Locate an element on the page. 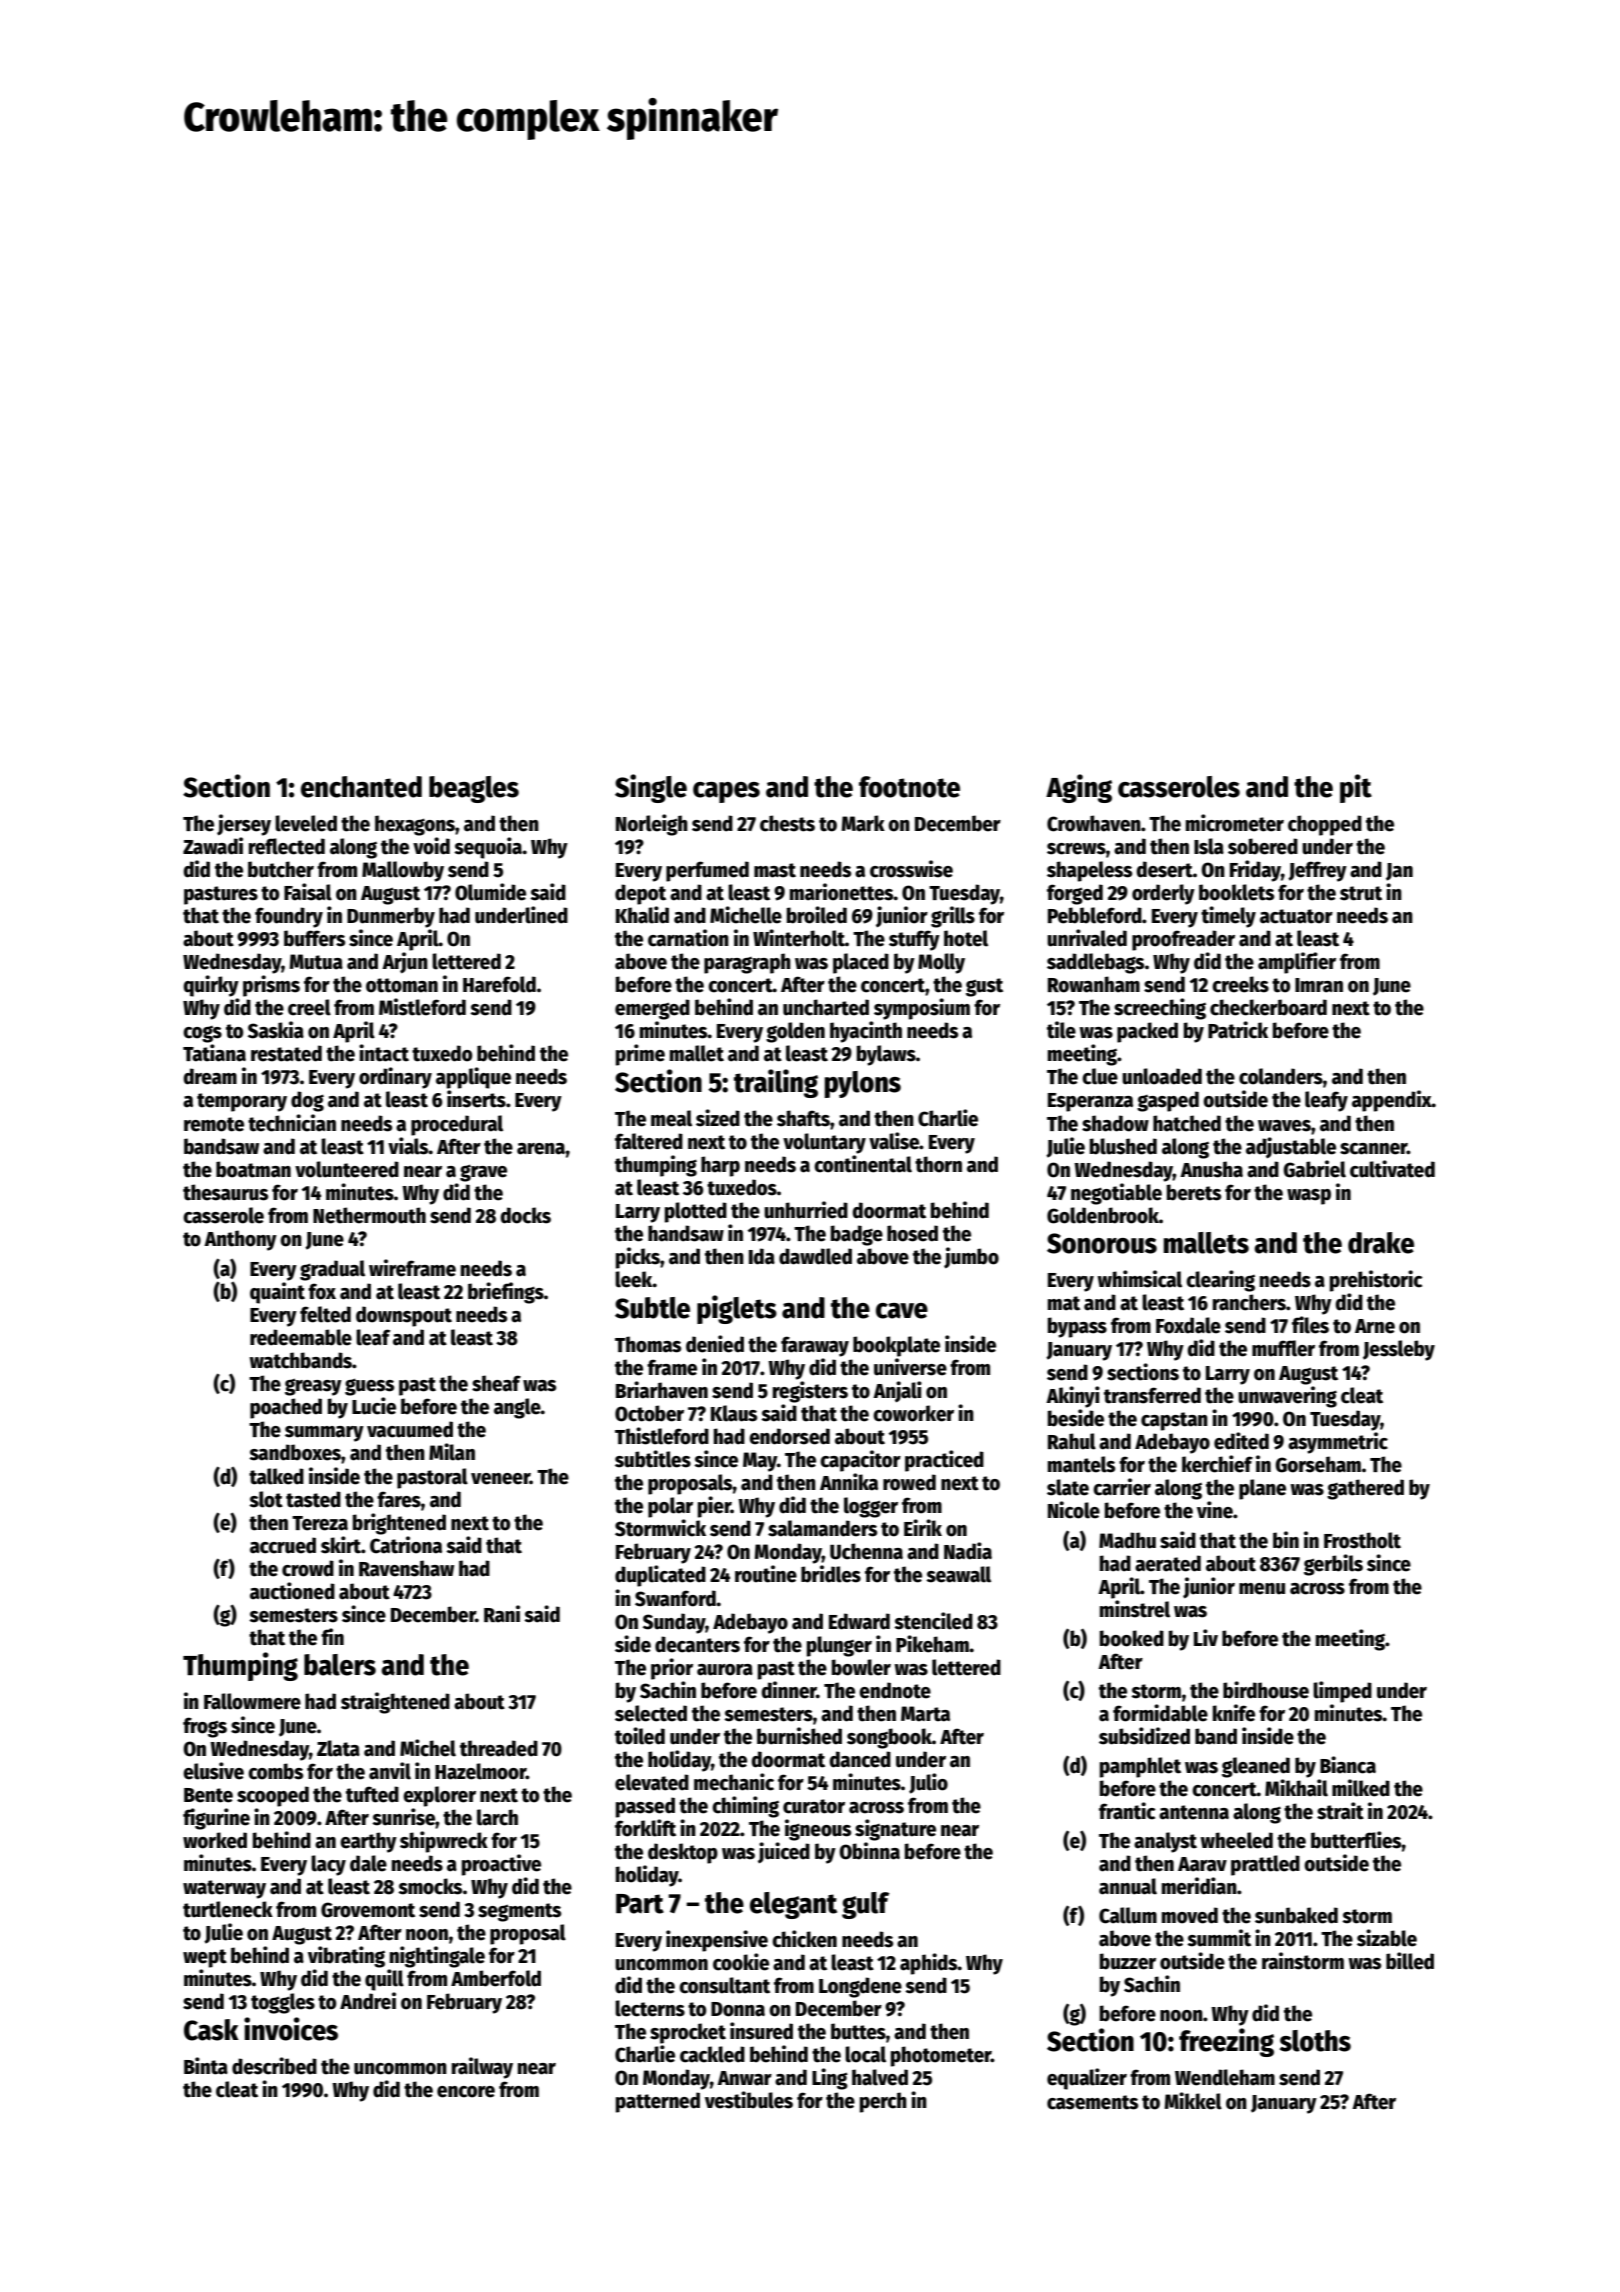 Image resolution: width=1620 pixels, height=2292 pixels. cogs is located at coordinates (202, 1034).
